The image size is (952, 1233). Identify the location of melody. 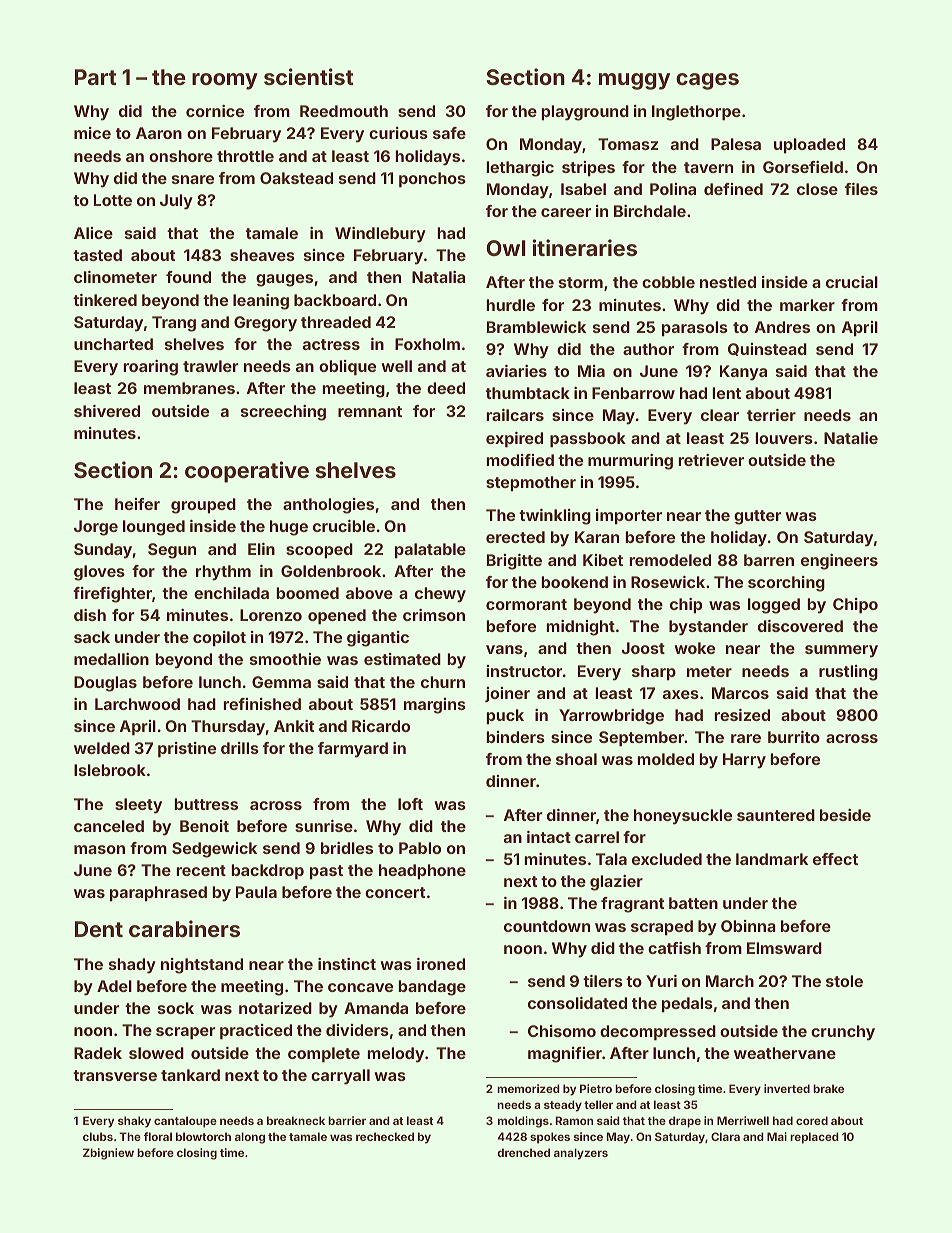
(395, 1055).
